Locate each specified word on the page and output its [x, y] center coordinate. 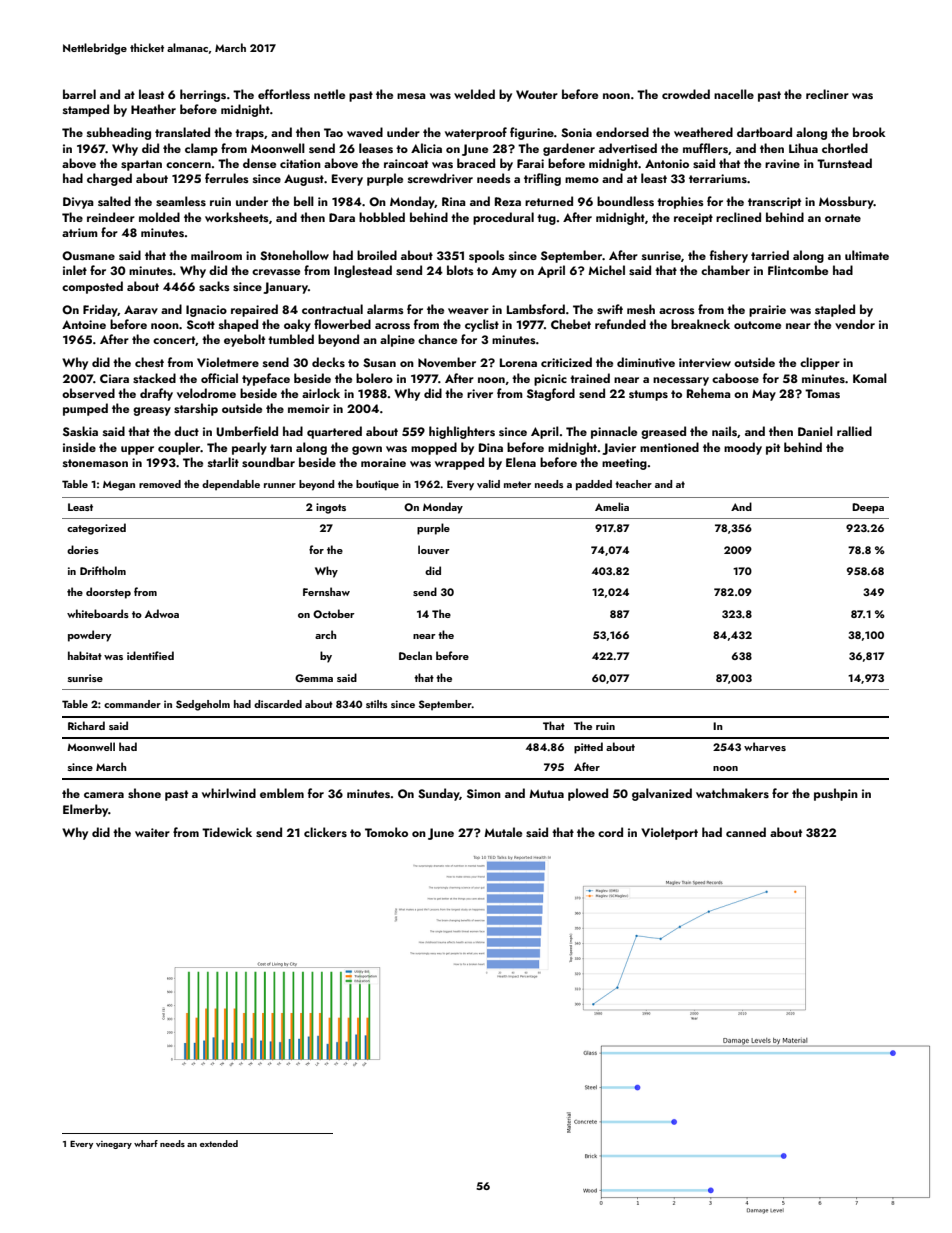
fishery [729, 256]
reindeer [111, 217]
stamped [86, 110]
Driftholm [103, 570]
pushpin [836, 794]
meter [517, 484]
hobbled [382, 217]
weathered [703, 132]
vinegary [114, 1145]
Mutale [503, 832]
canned [746, 832]
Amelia [612, 506]
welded [474, 94]
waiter [152, 832]
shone [144, 793]
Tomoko [386, 832]
